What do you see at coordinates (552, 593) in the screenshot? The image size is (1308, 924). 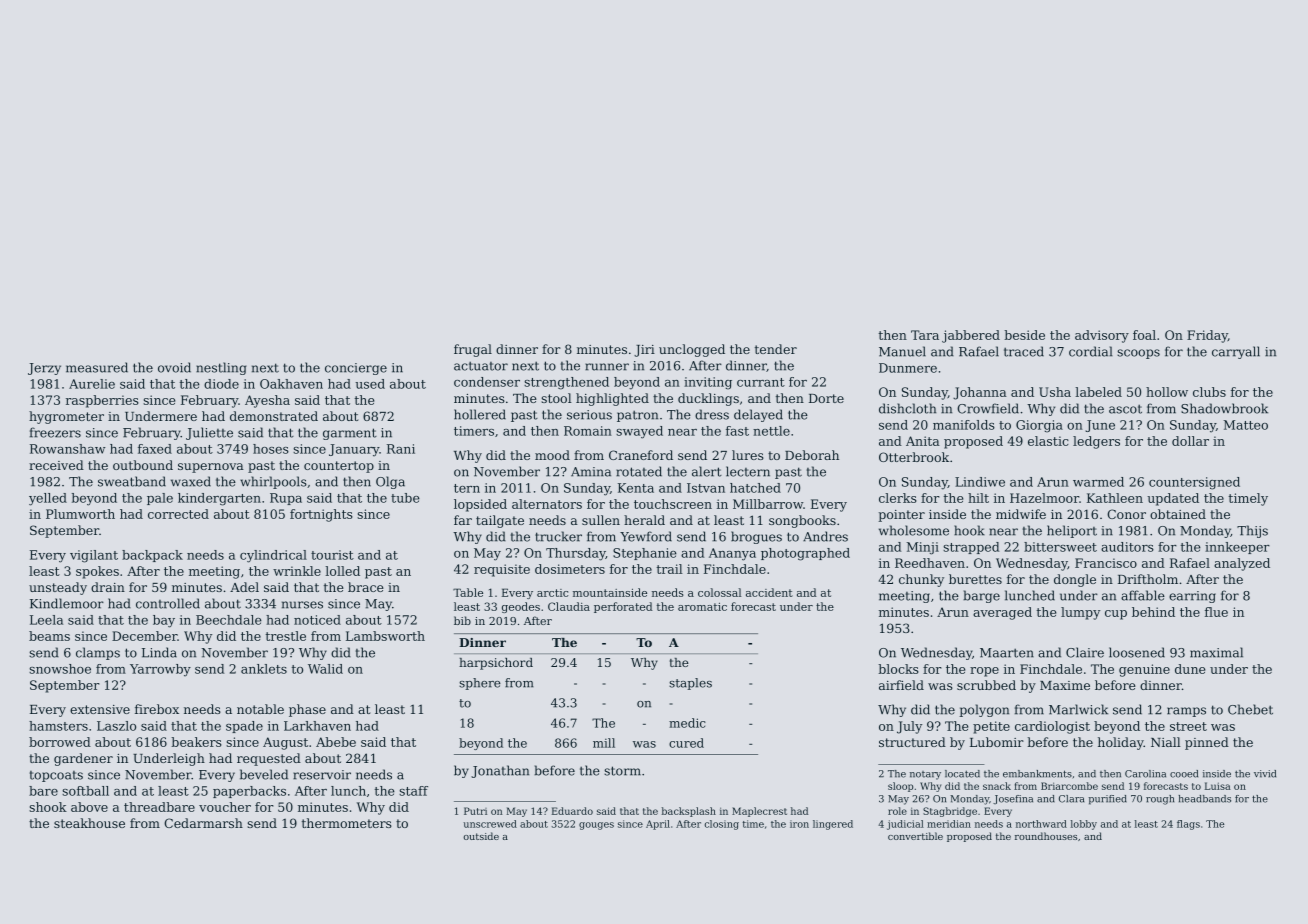 I see `arctic` at bounding box center [552, 593].
